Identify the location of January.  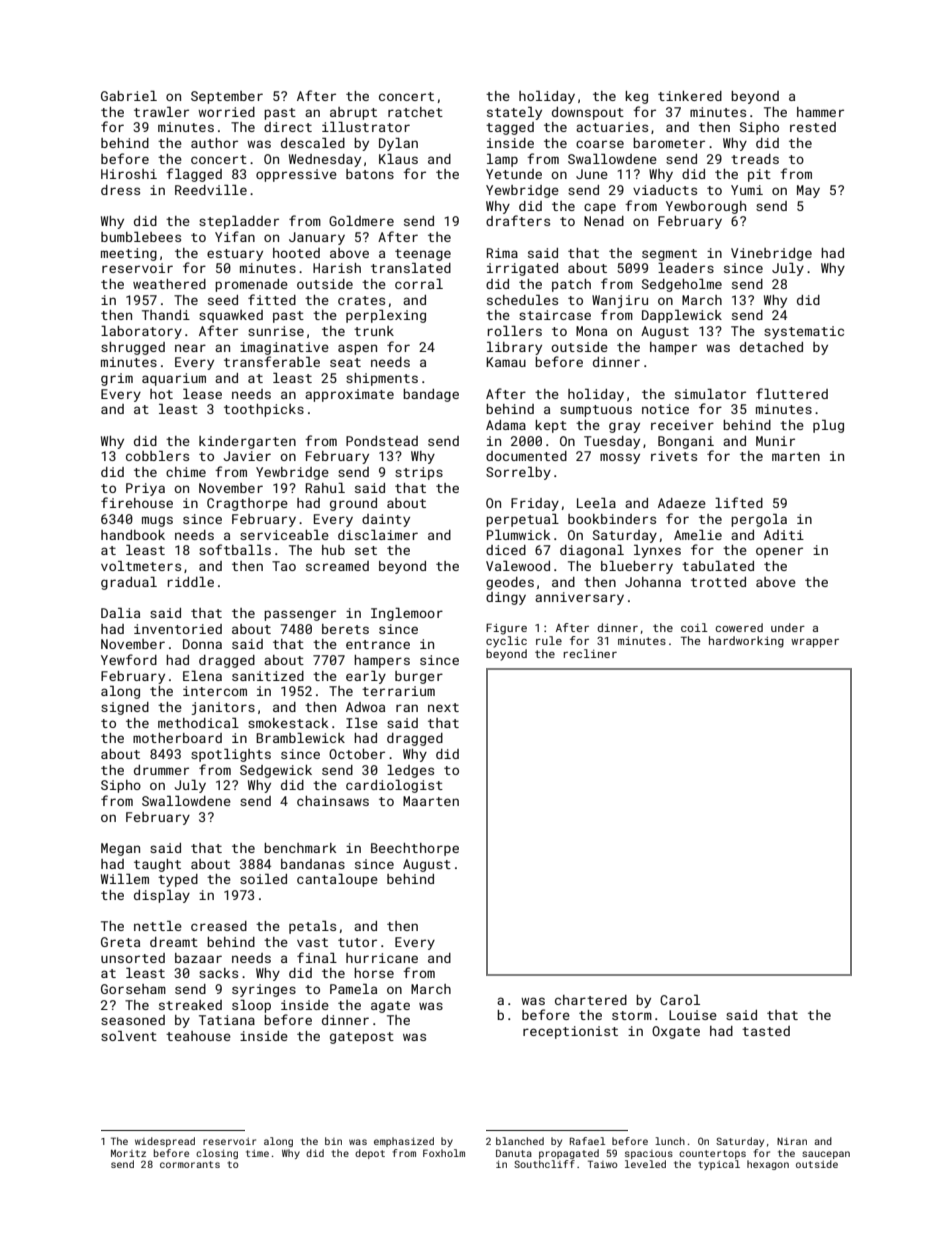
(317, 238).
